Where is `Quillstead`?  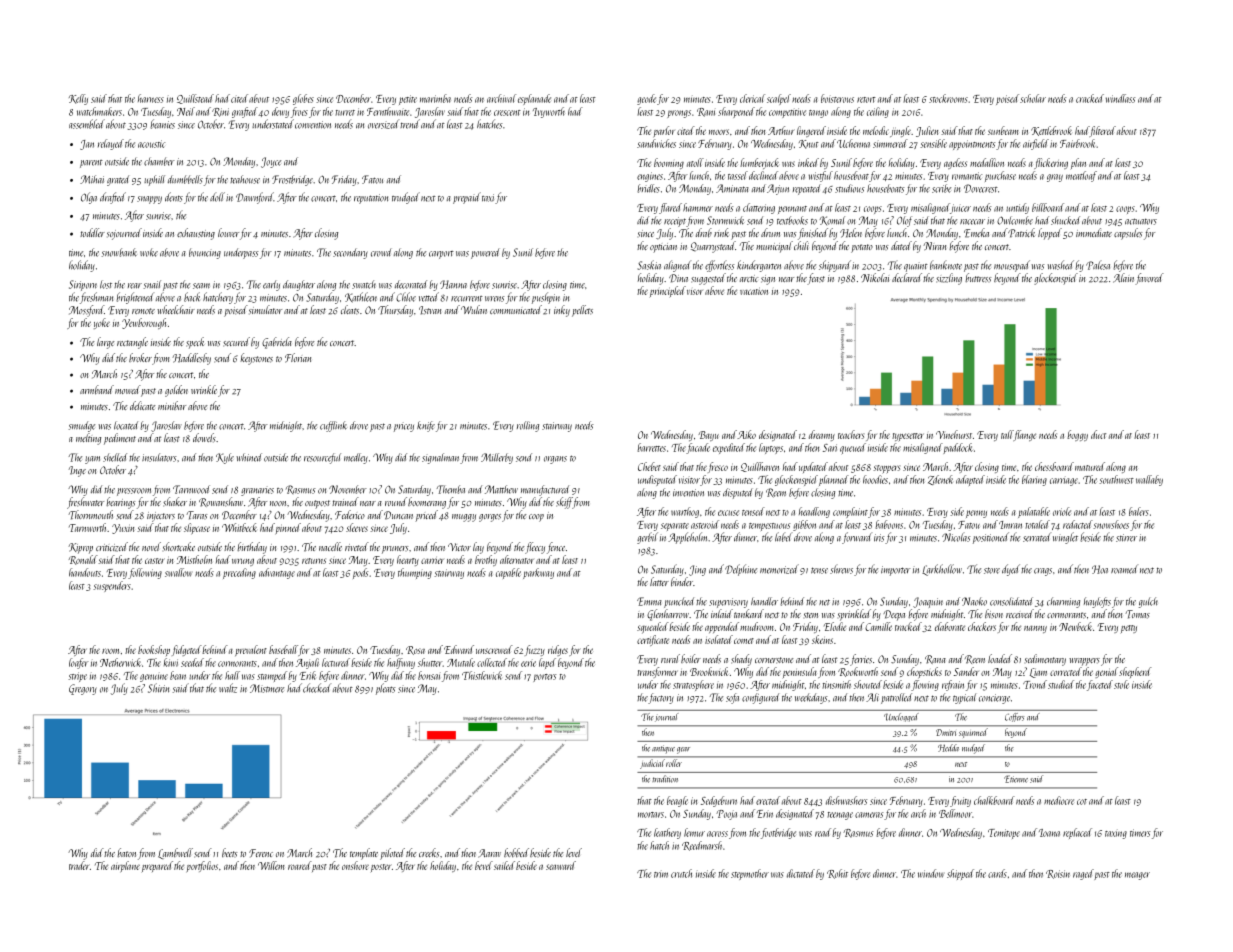 Quillstead is located at coordinates (195, 99).
